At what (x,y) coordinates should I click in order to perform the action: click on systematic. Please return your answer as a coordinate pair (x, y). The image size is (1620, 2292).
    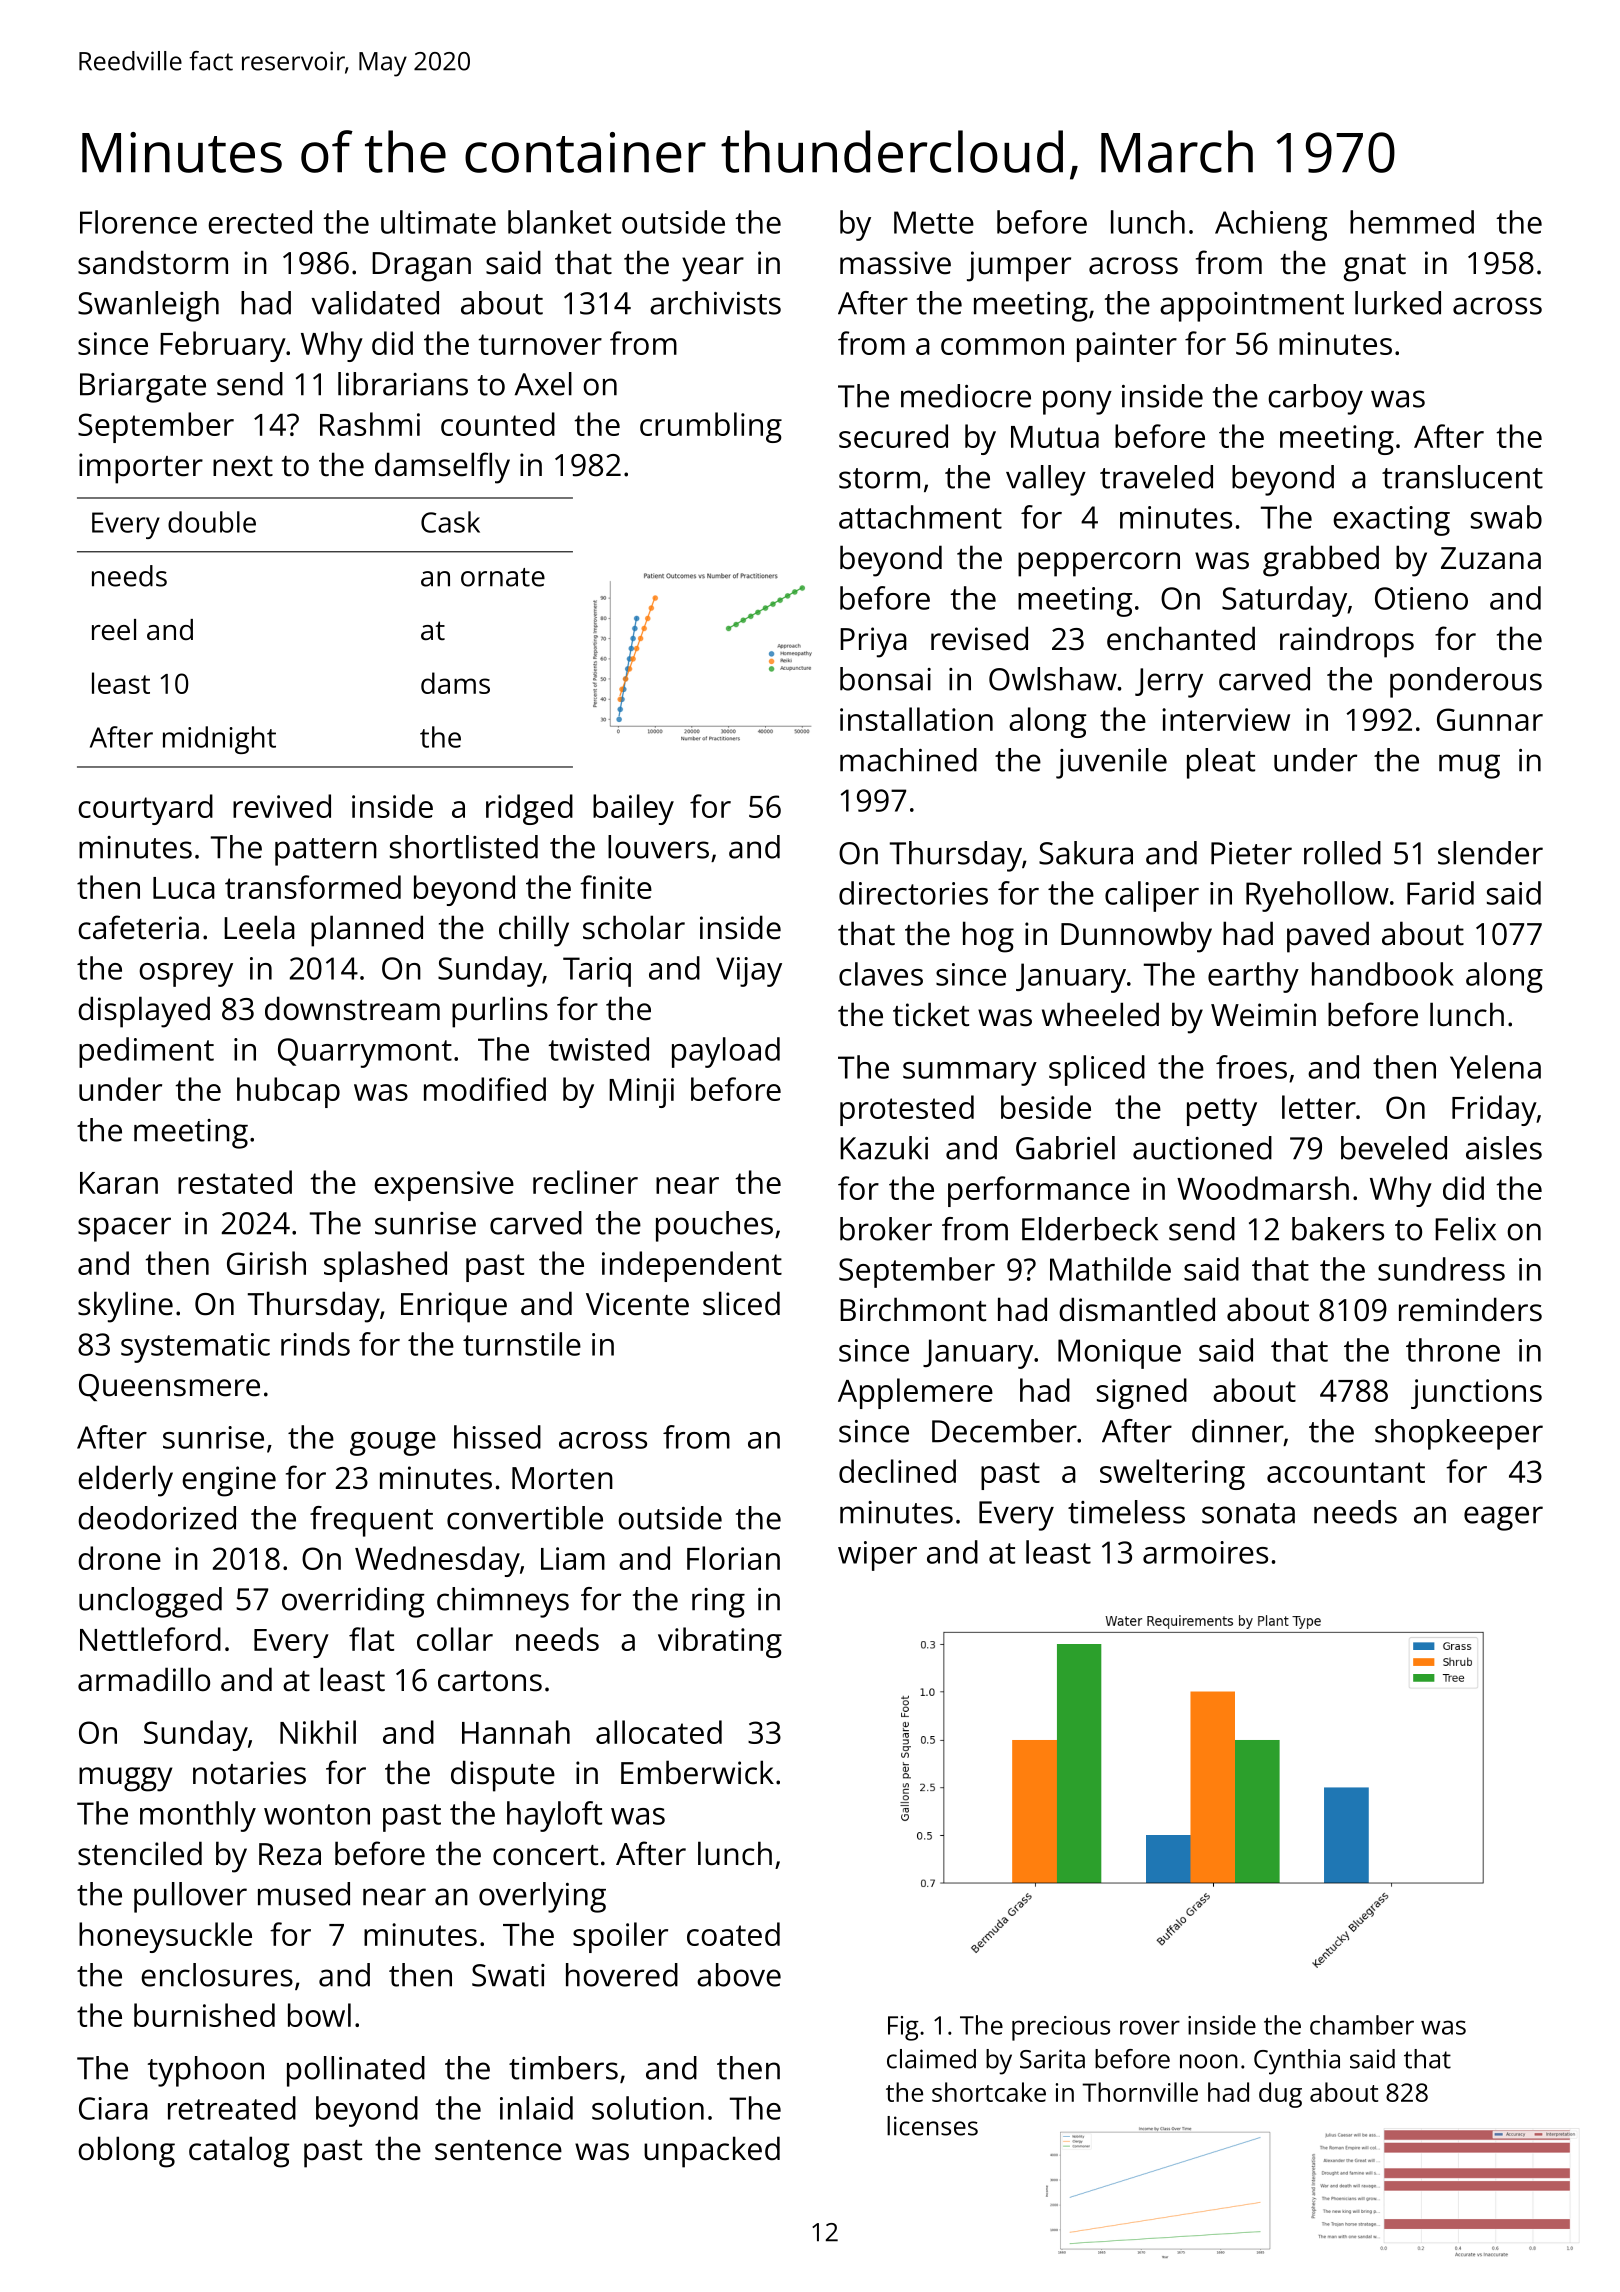
    Looking at the image, I should click on (195, 1348).
